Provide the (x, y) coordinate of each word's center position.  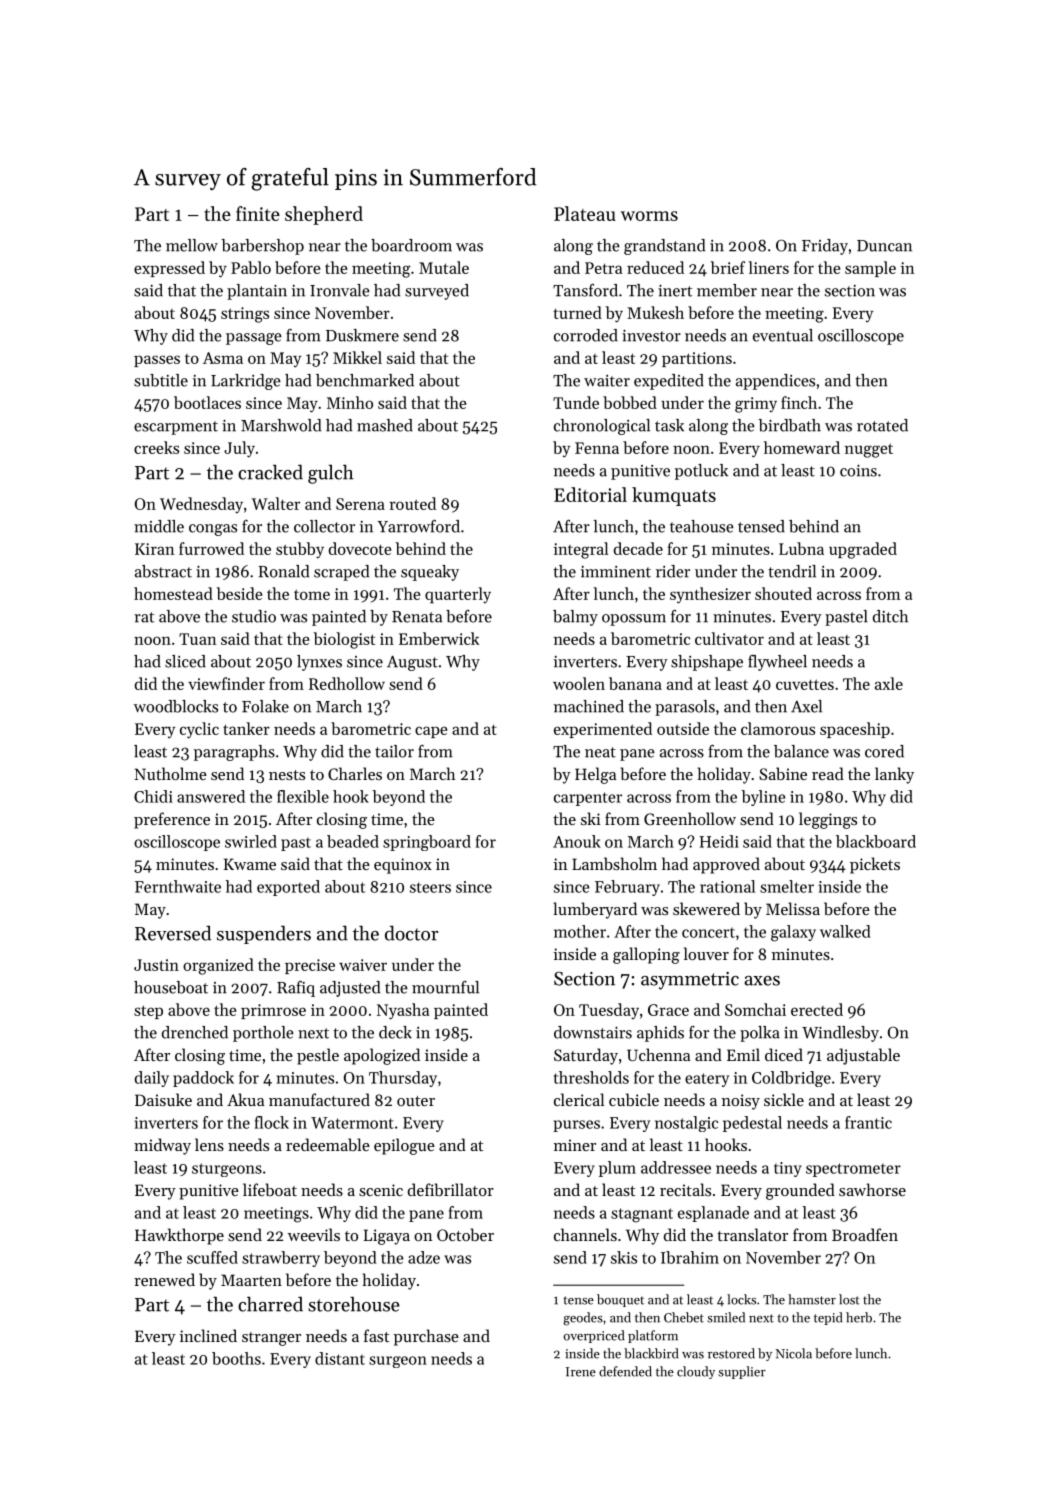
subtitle (161, 380)
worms (649, 216)
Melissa (793, 908)
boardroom (411, 245)
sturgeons (227, 1170)
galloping (646, 955)
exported (288, 888)
